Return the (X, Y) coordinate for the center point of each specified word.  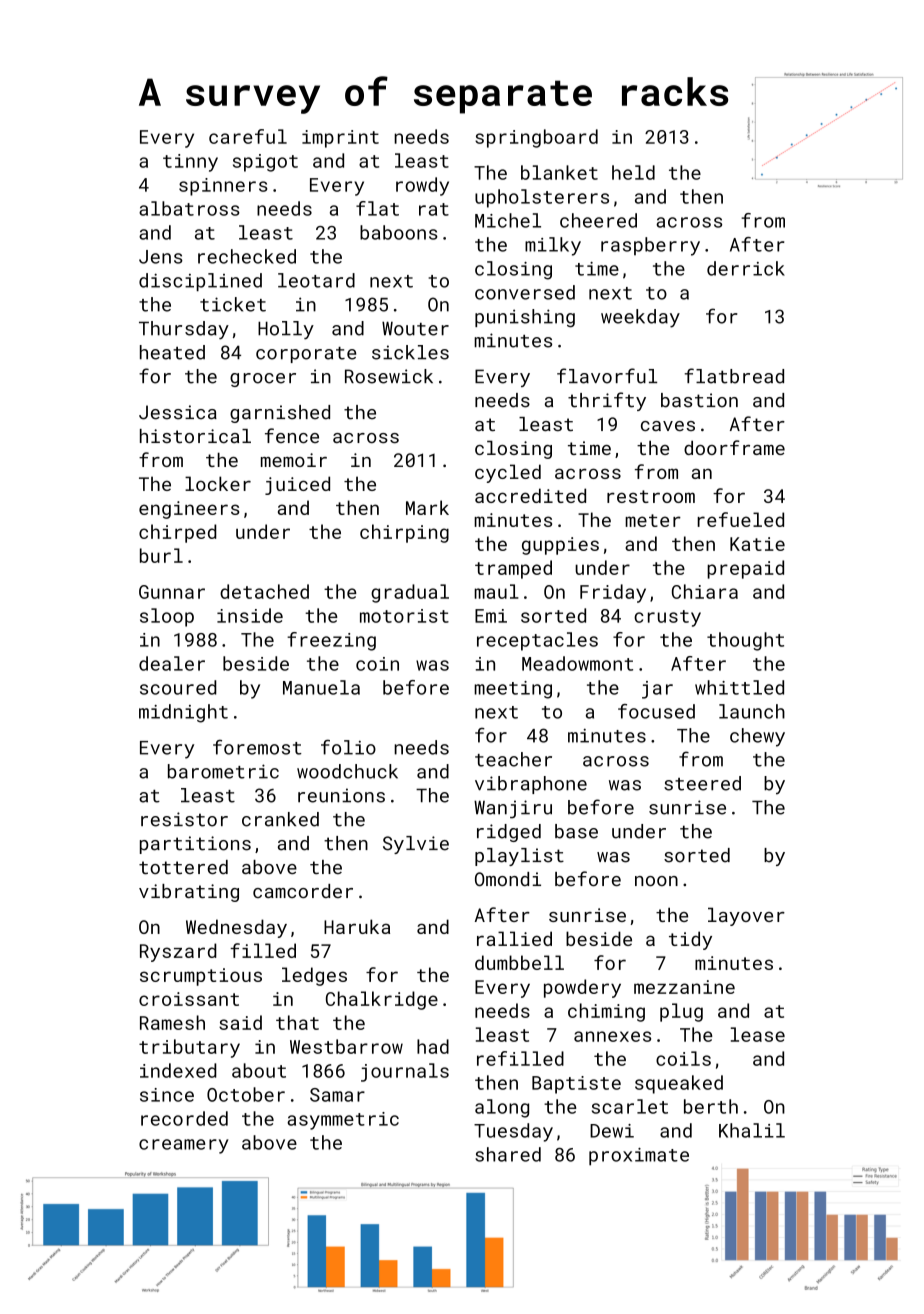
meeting (513, 690)
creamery (184, 1146)
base (576, 831)
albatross (189, 208)
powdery (582, 988)
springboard (536, 138)
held (633, 172)
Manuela (321, 687)
